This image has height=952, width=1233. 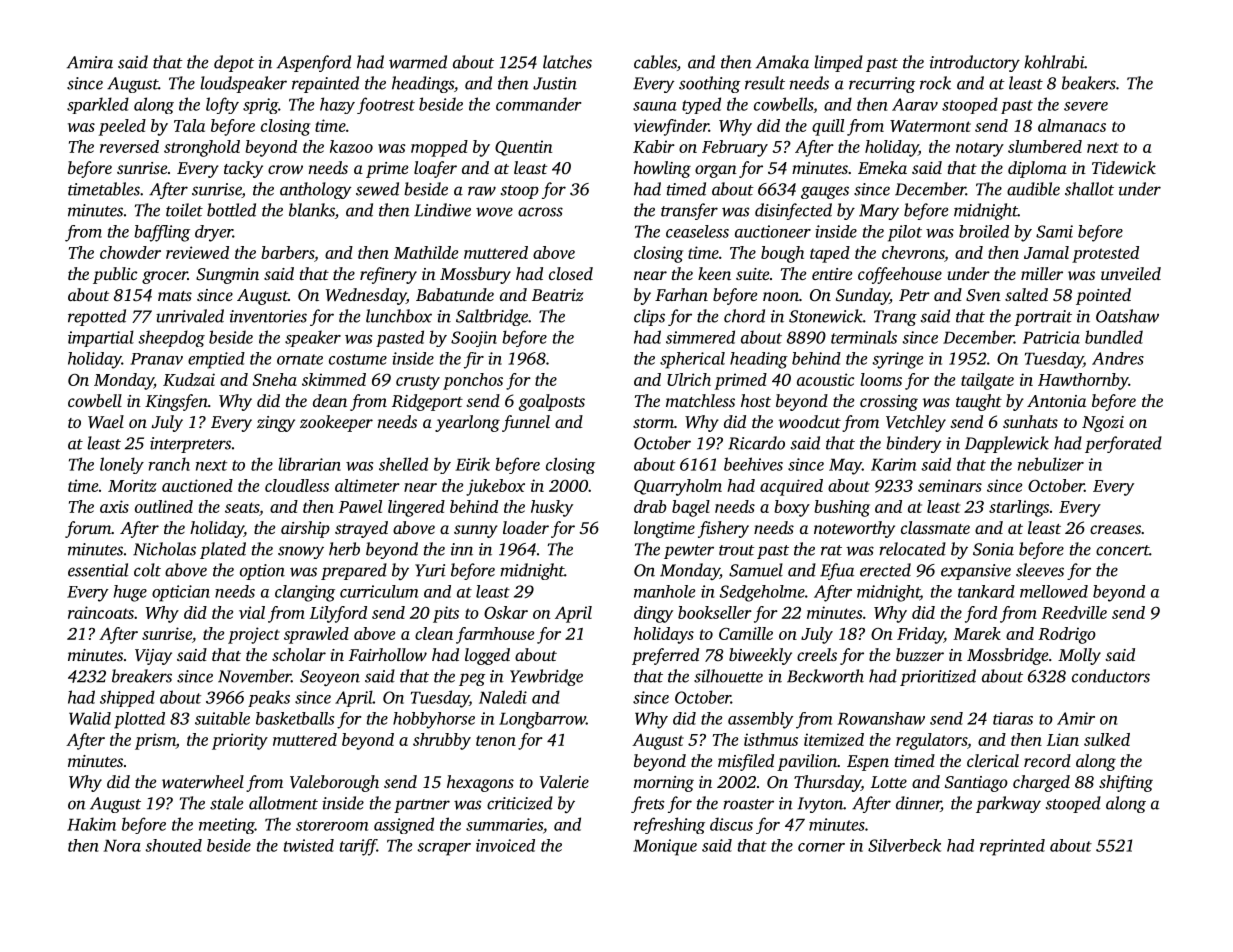 What do you see at coordinates (91, 824) in the image?
I see `Hakim` at bounding box center [91, 824].
